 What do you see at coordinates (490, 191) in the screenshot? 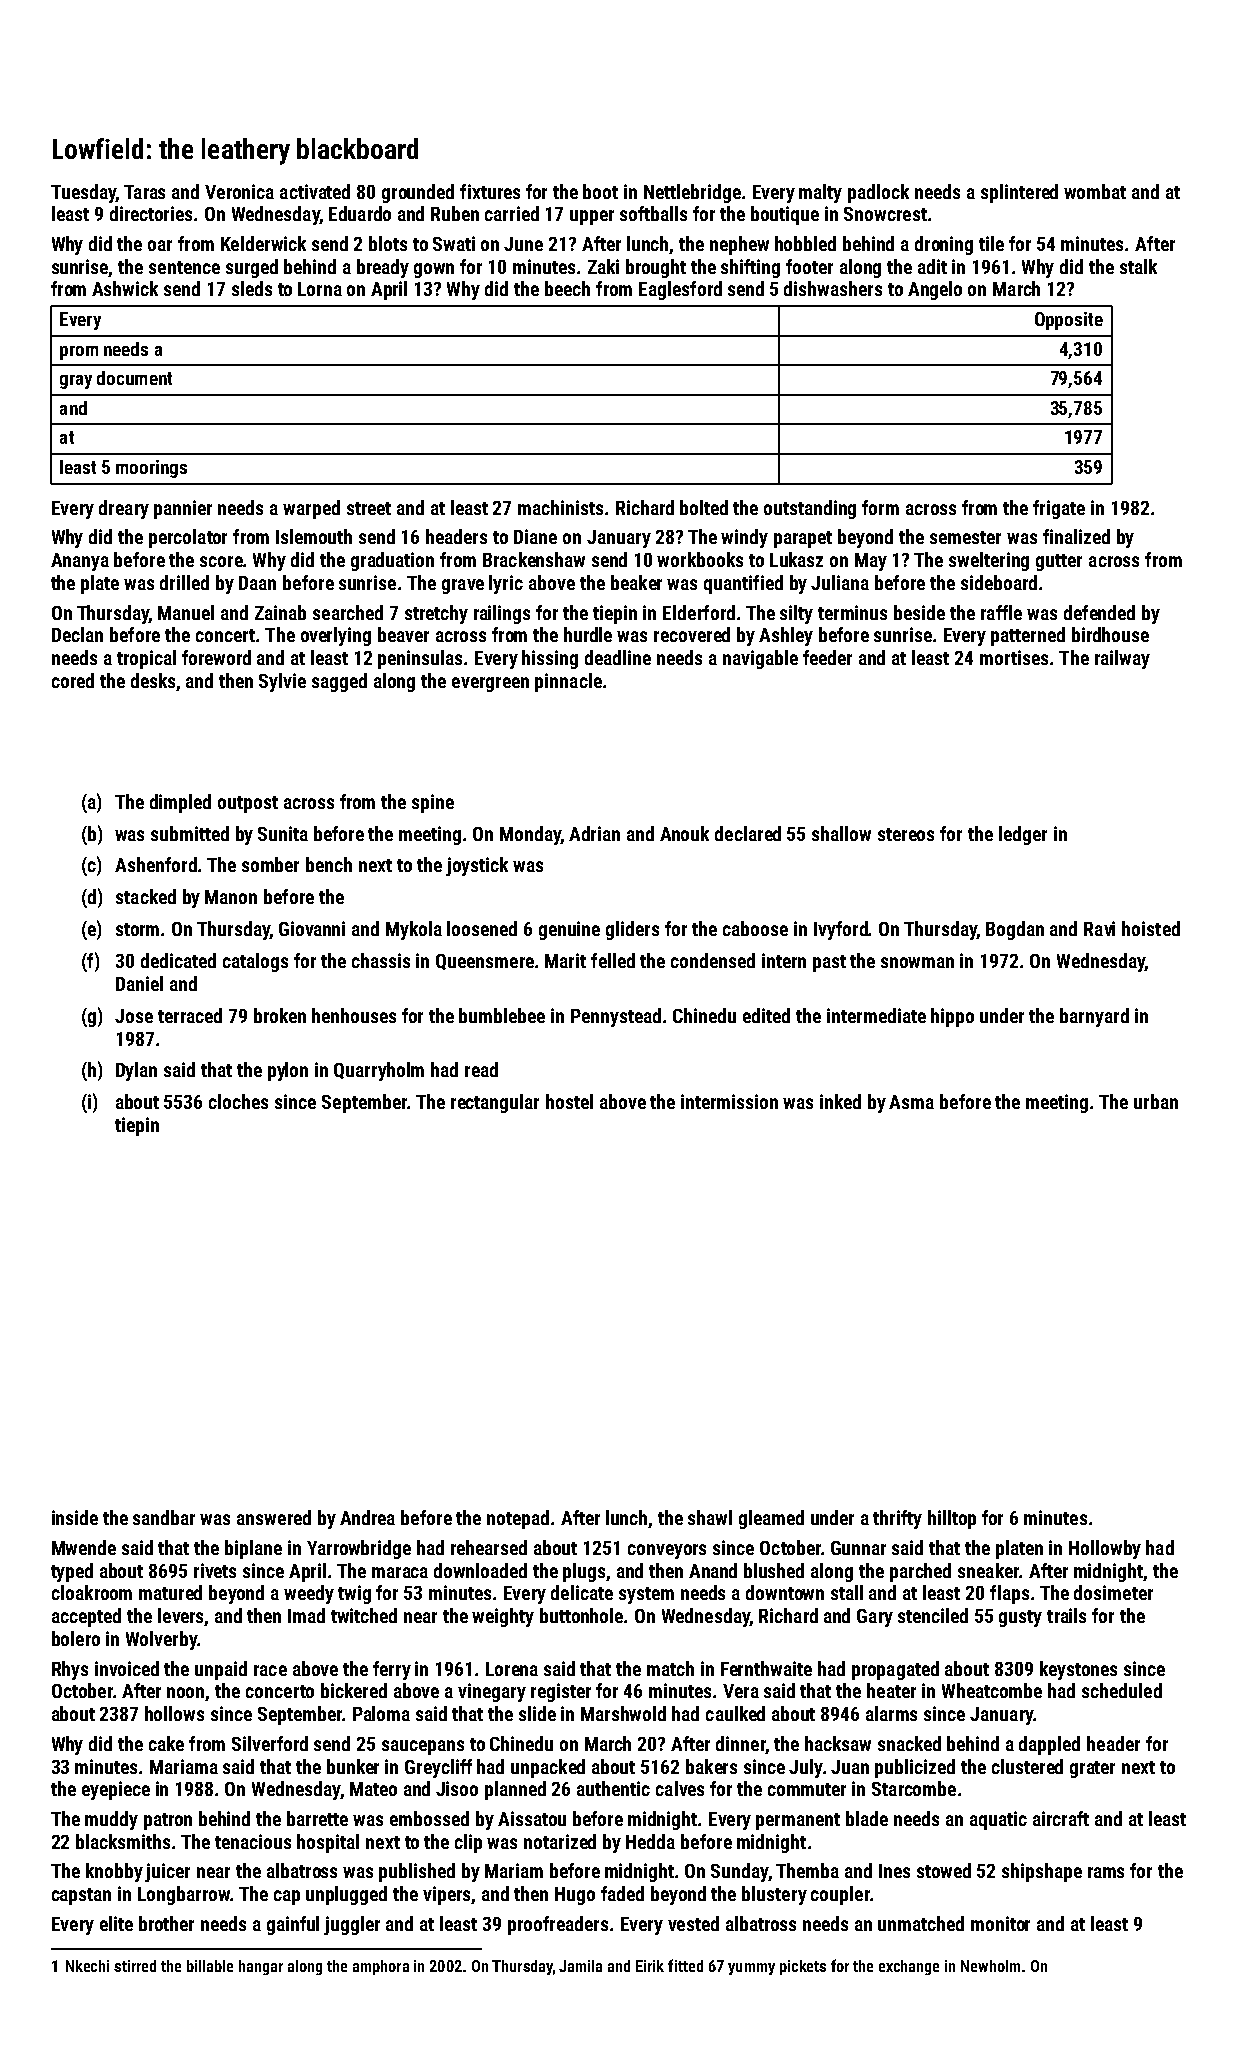
I see `fixtures` at bounding box center [490, 191].
